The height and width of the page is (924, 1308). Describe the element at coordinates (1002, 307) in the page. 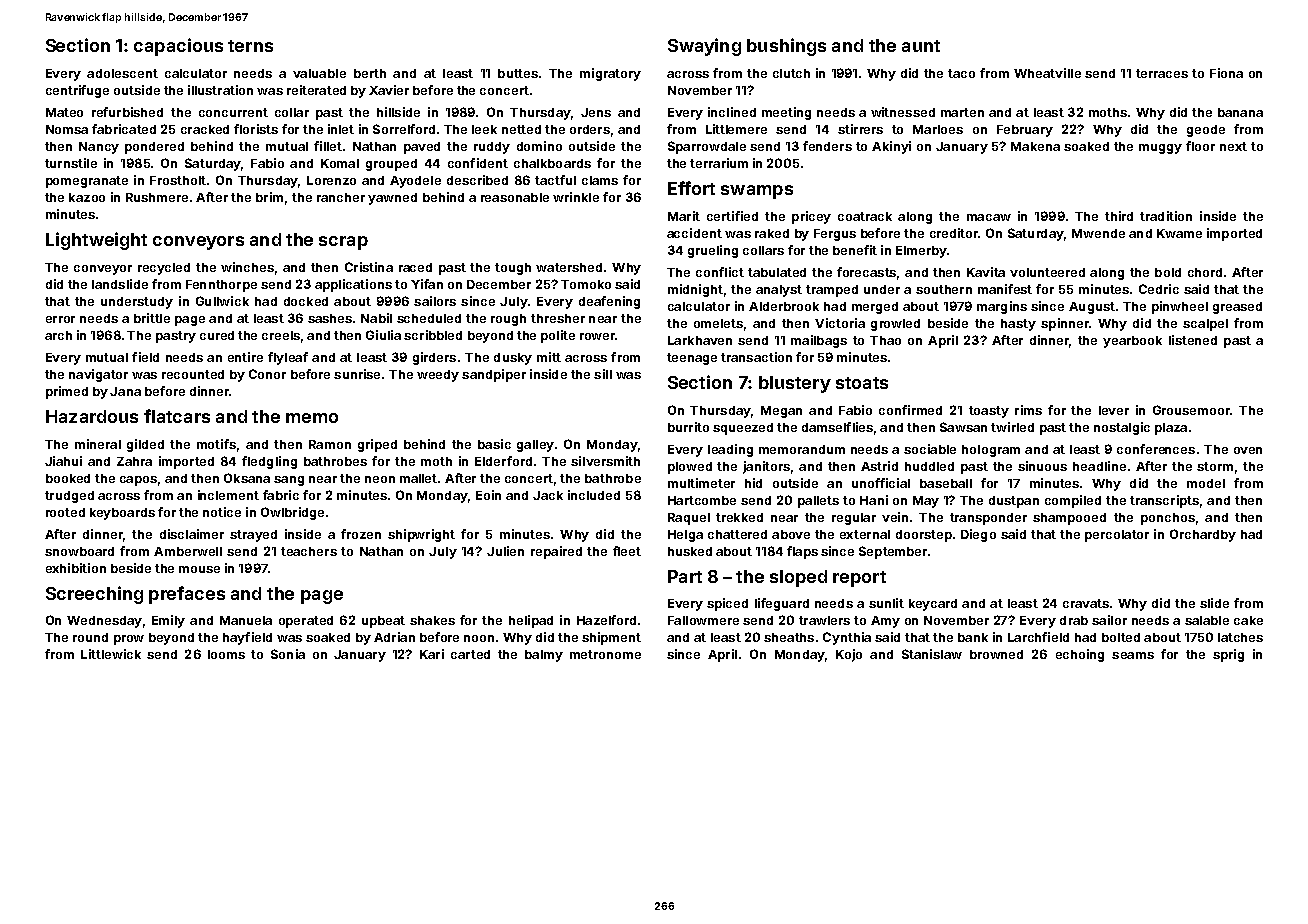

I see `margins` at that location.
